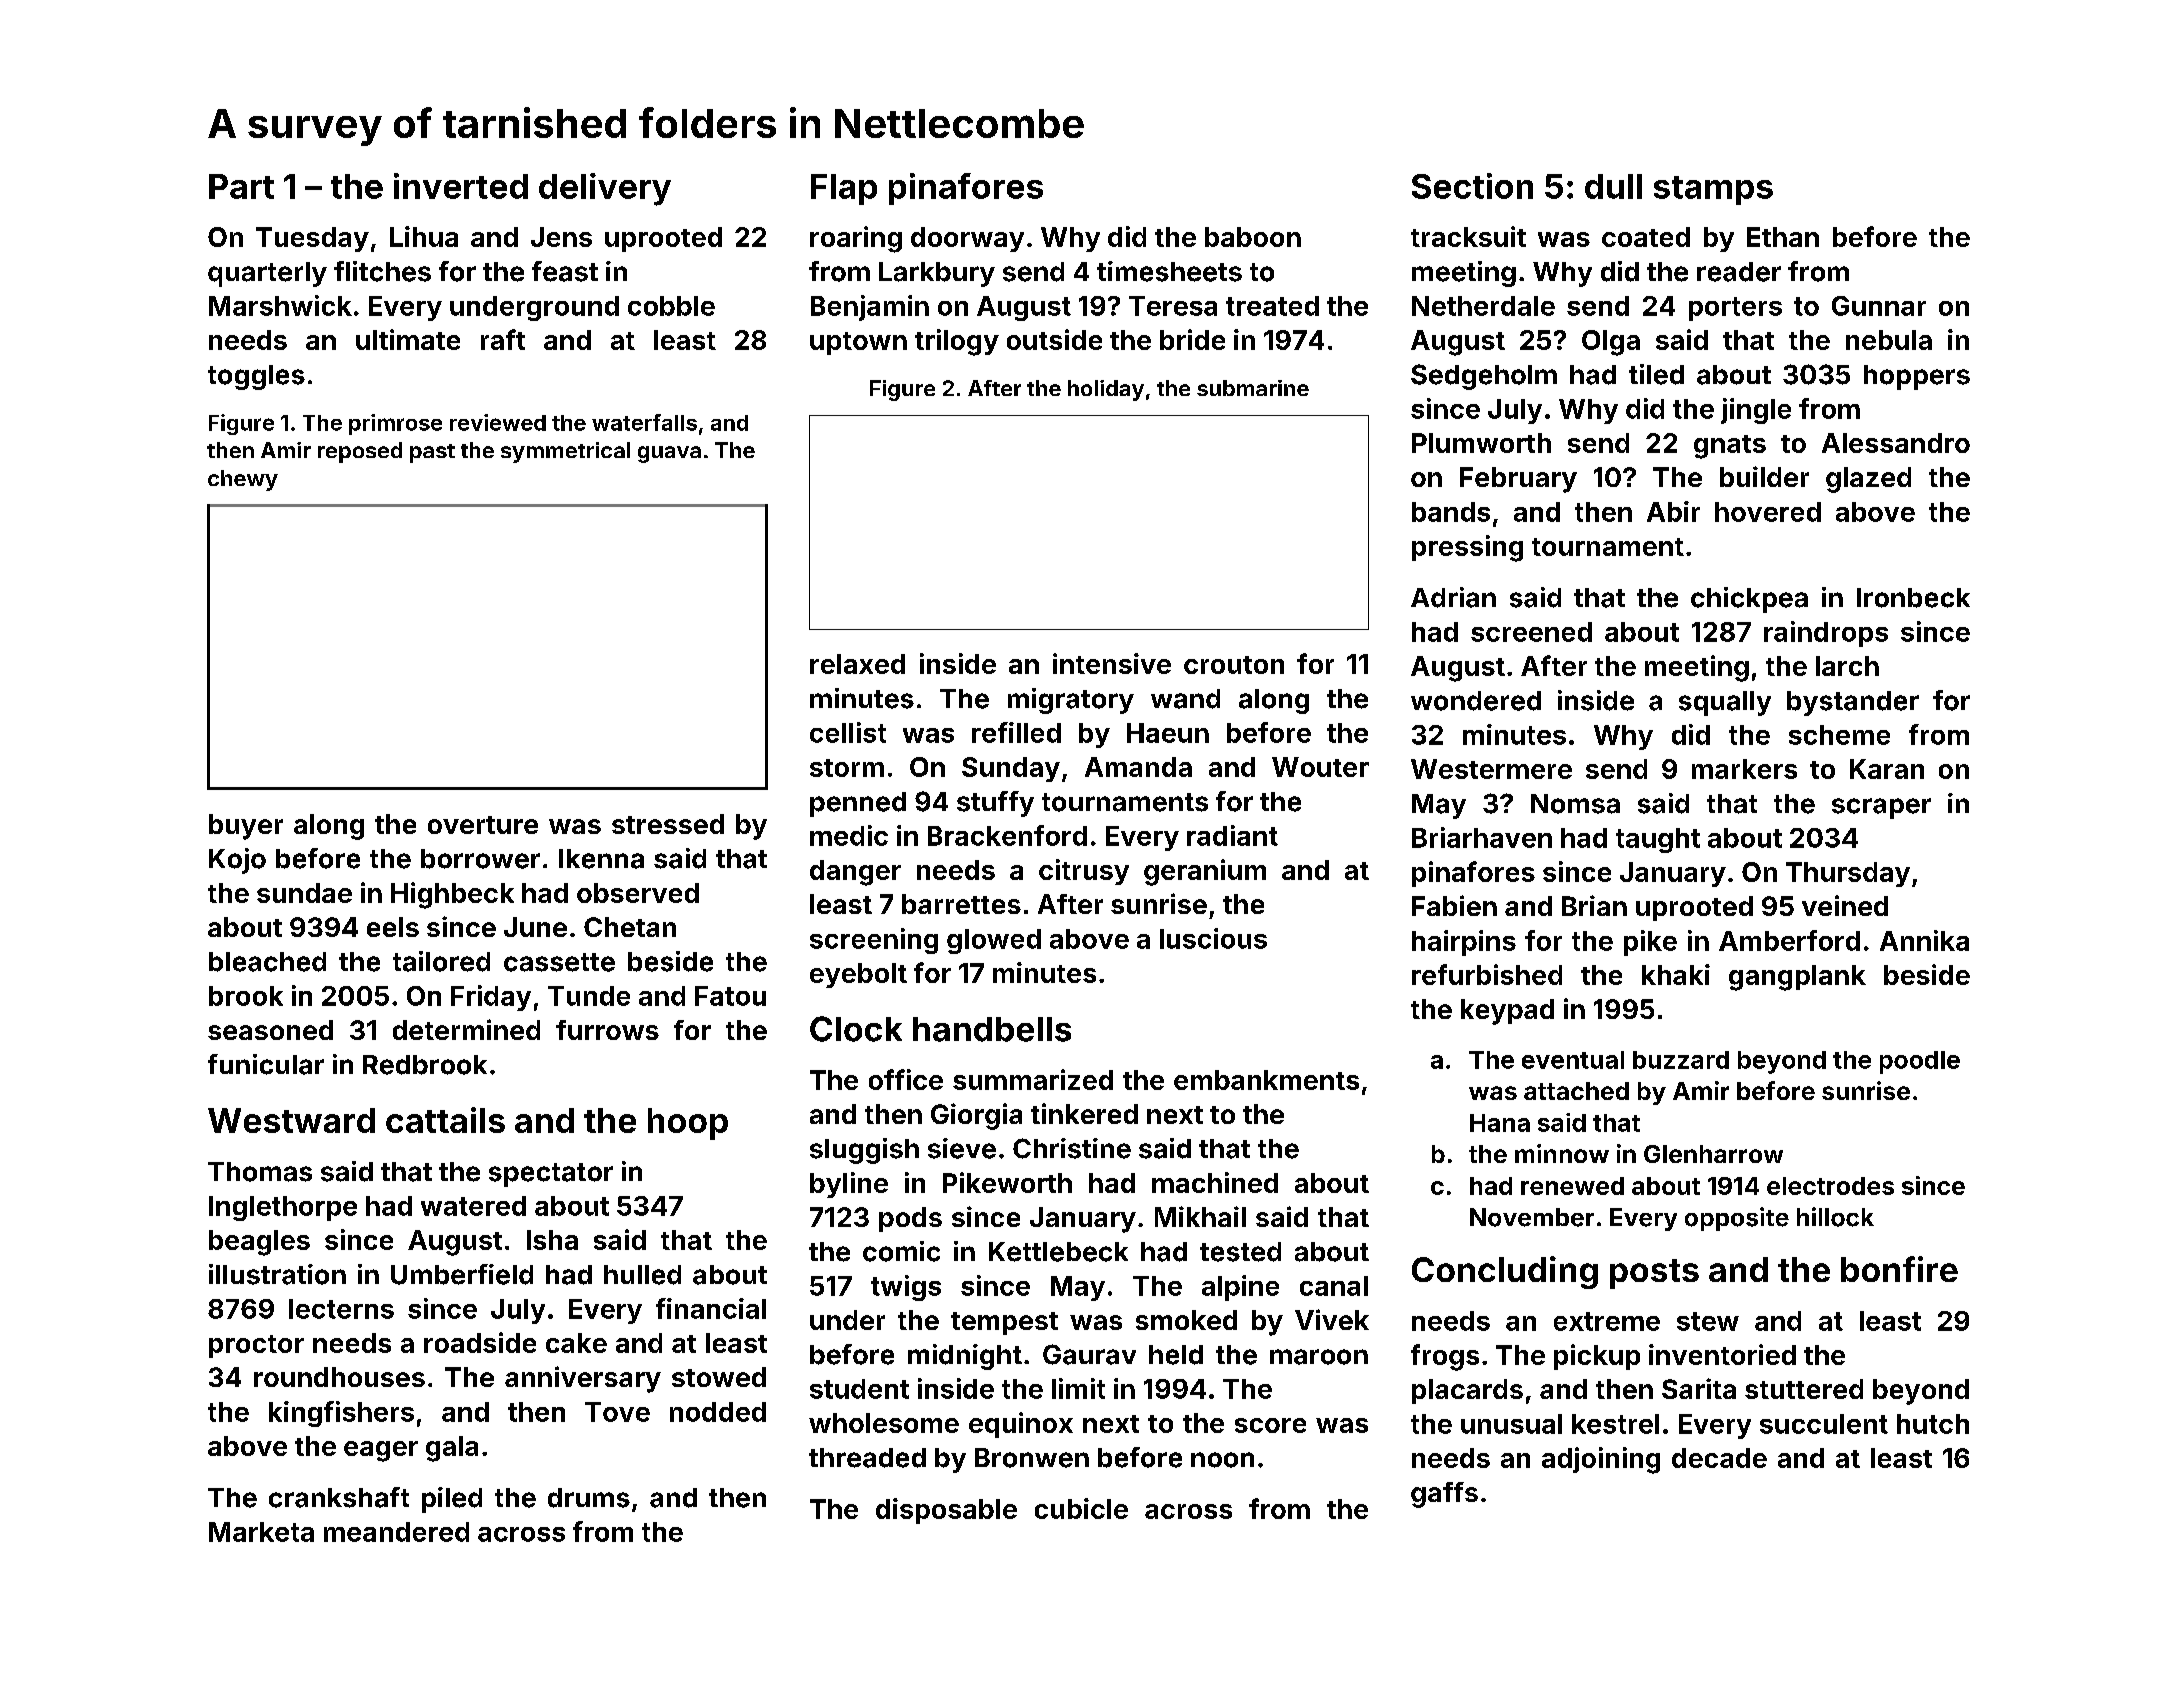 This screenshot has width=2178, height=1683. I want to click on symmetrical, so click(565, 452).
